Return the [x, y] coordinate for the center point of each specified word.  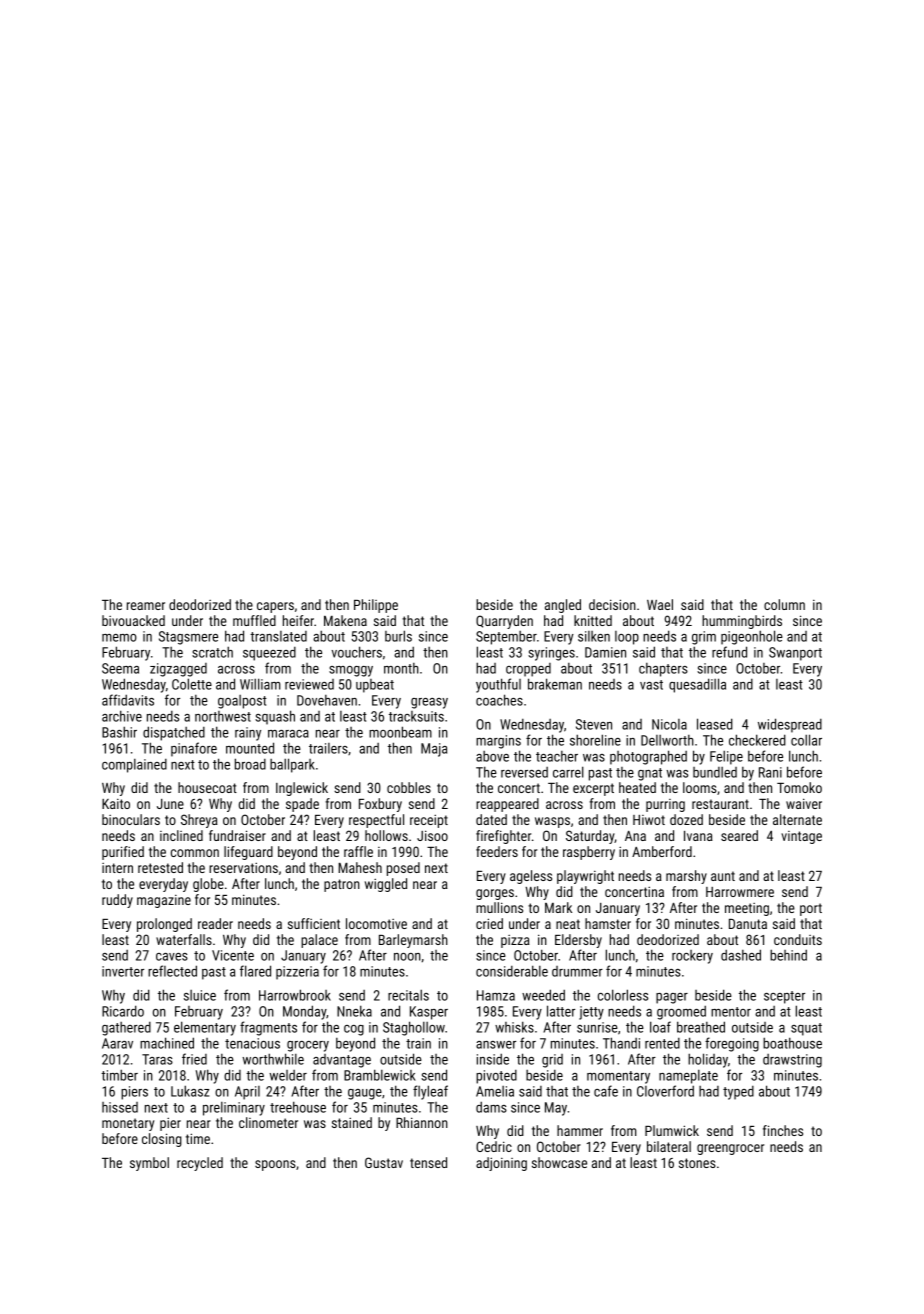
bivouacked [133, 620]
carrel [568, 772]
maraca [288, 734]
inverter [123, 971]
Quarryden [504, 622]
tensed [428, 1162]
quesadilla [697, 685]
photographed [648, 757]
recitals [408, 995]
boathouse [792, 1043]
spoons [275, 1165]
